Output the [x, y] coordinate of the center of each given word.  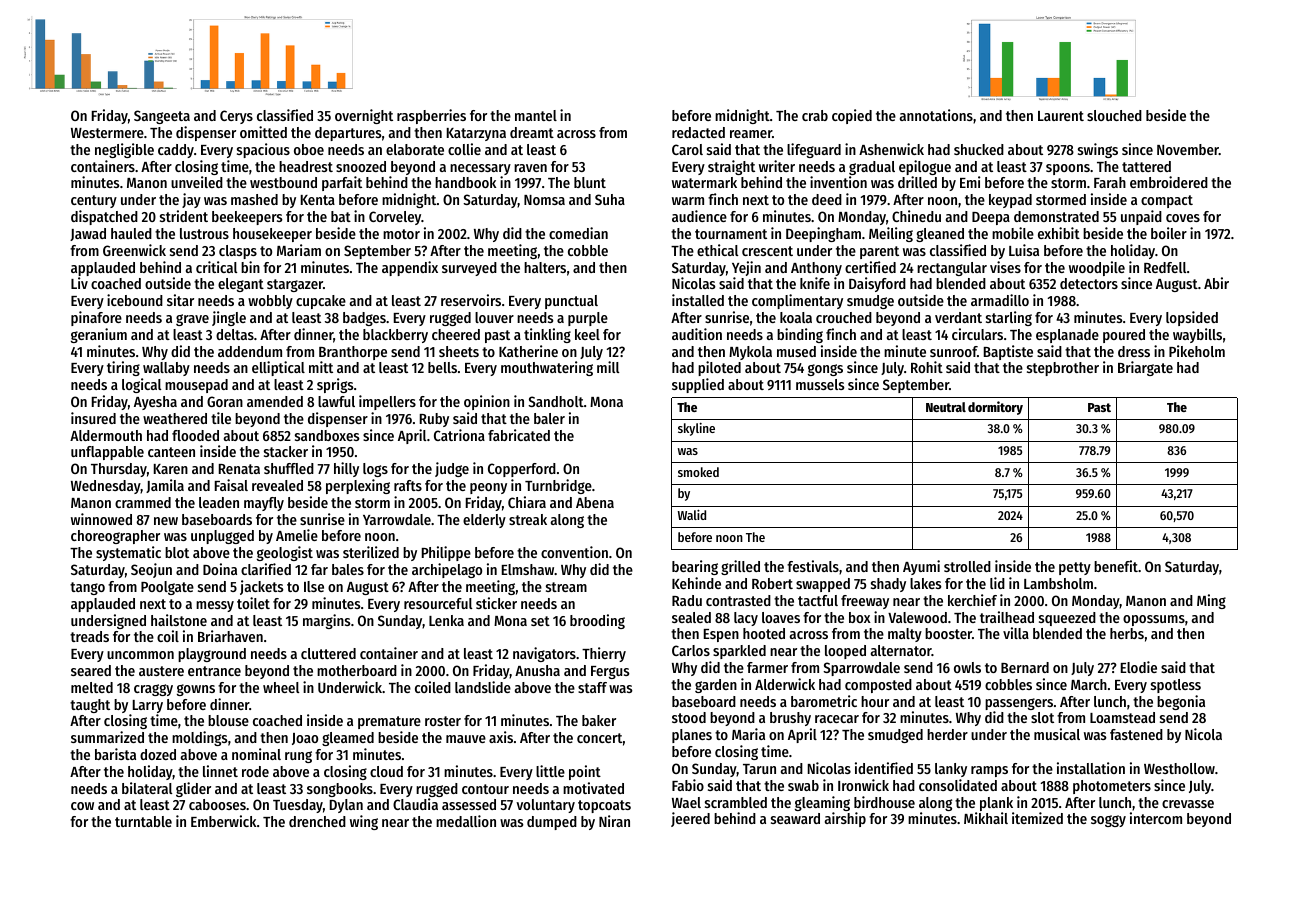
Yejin [746, 268]
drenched [317, 821]
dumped [552, 823]
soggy [1108, 821]
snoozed [361, 166]
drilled [917, 182]
